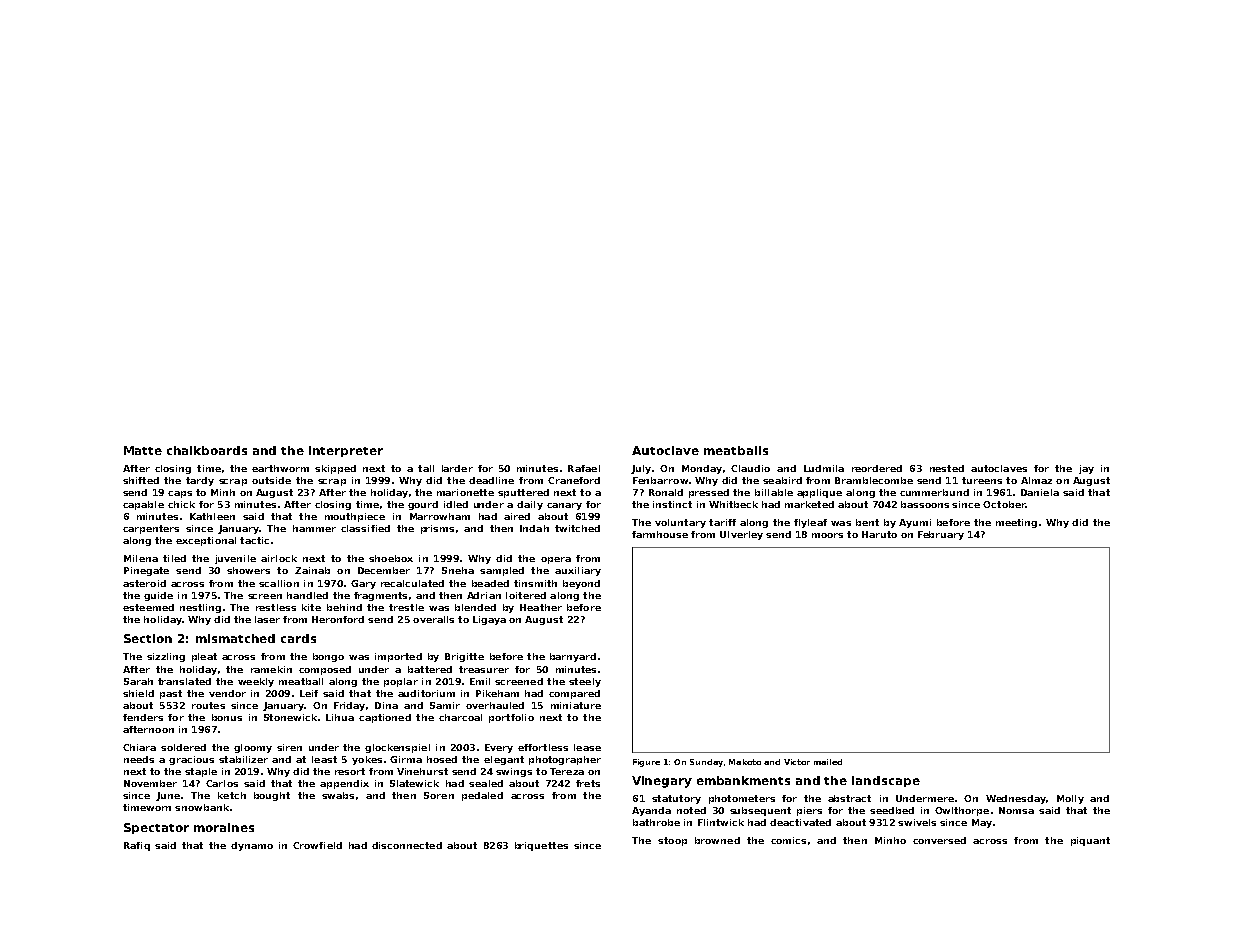 Image resolution: width=1233 pixels, height=952 pixels. I want to click on opera, so click(556, 560).
